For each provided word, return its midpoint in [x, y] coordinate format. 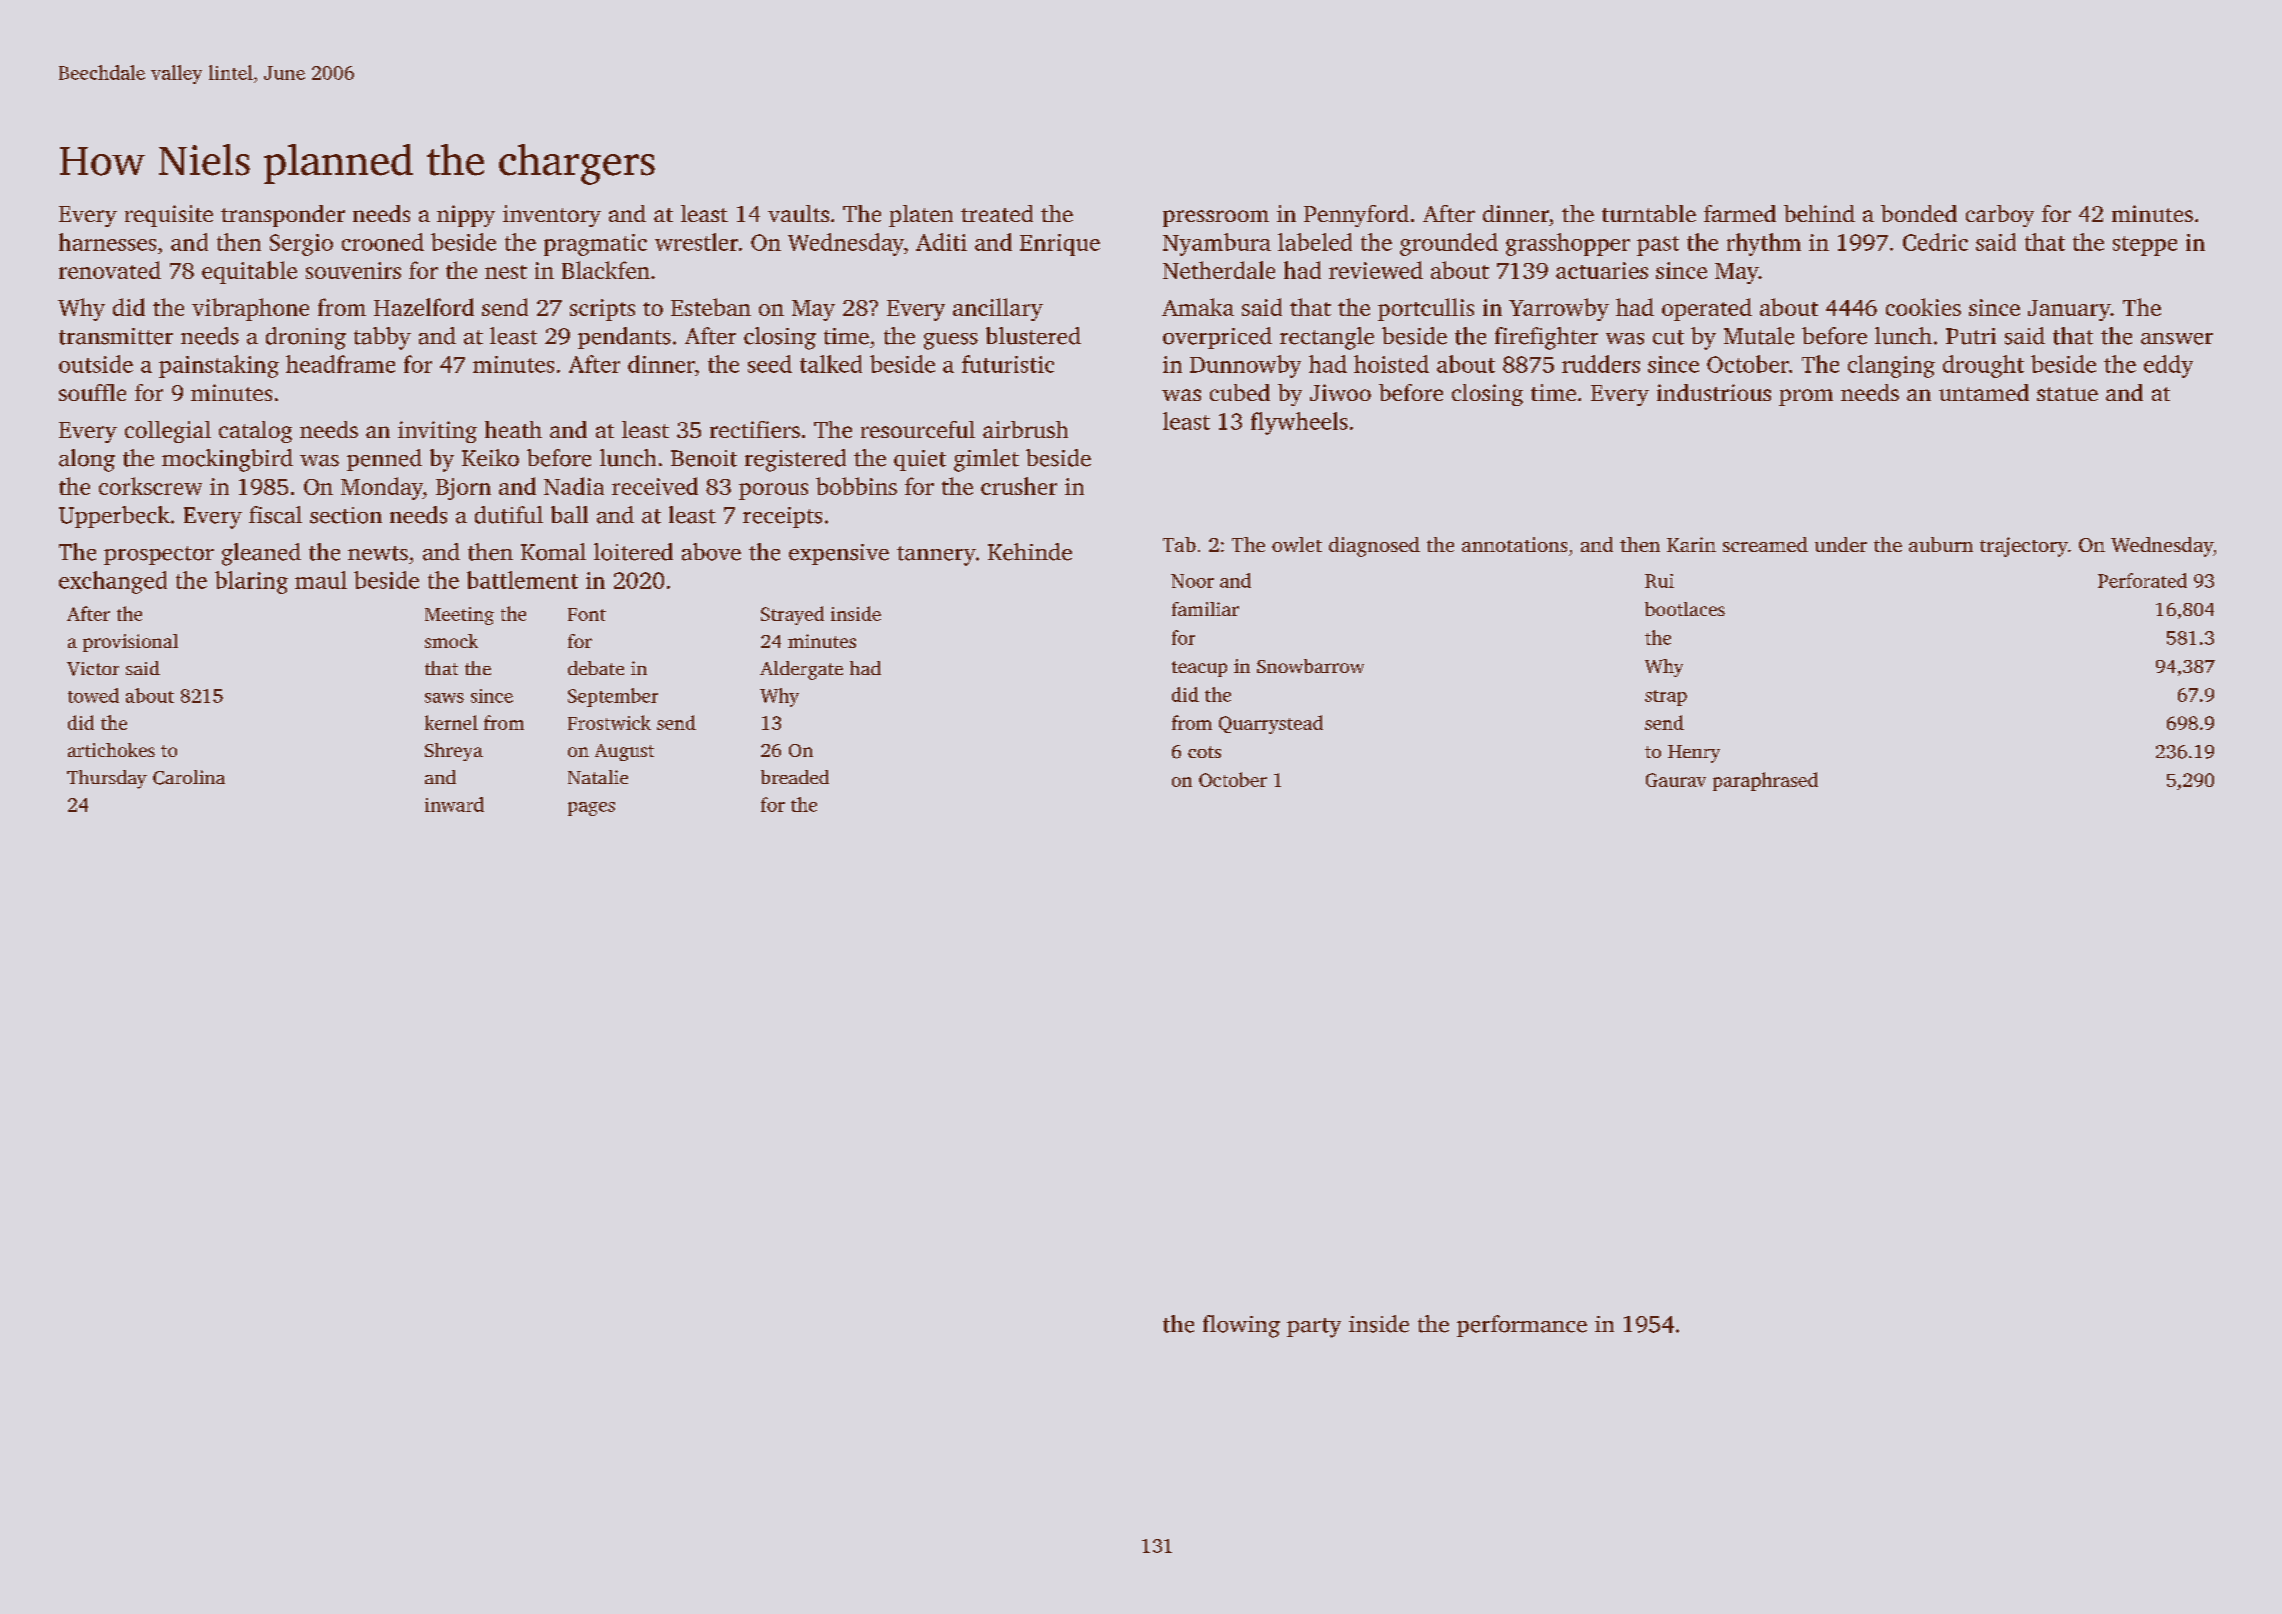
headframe [340, 364]
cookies [1923, 307]
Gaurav [1676, 780]
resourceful [918, 429]
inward [454, 804]
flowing [1241, 1326]
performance [1522, 1326]
